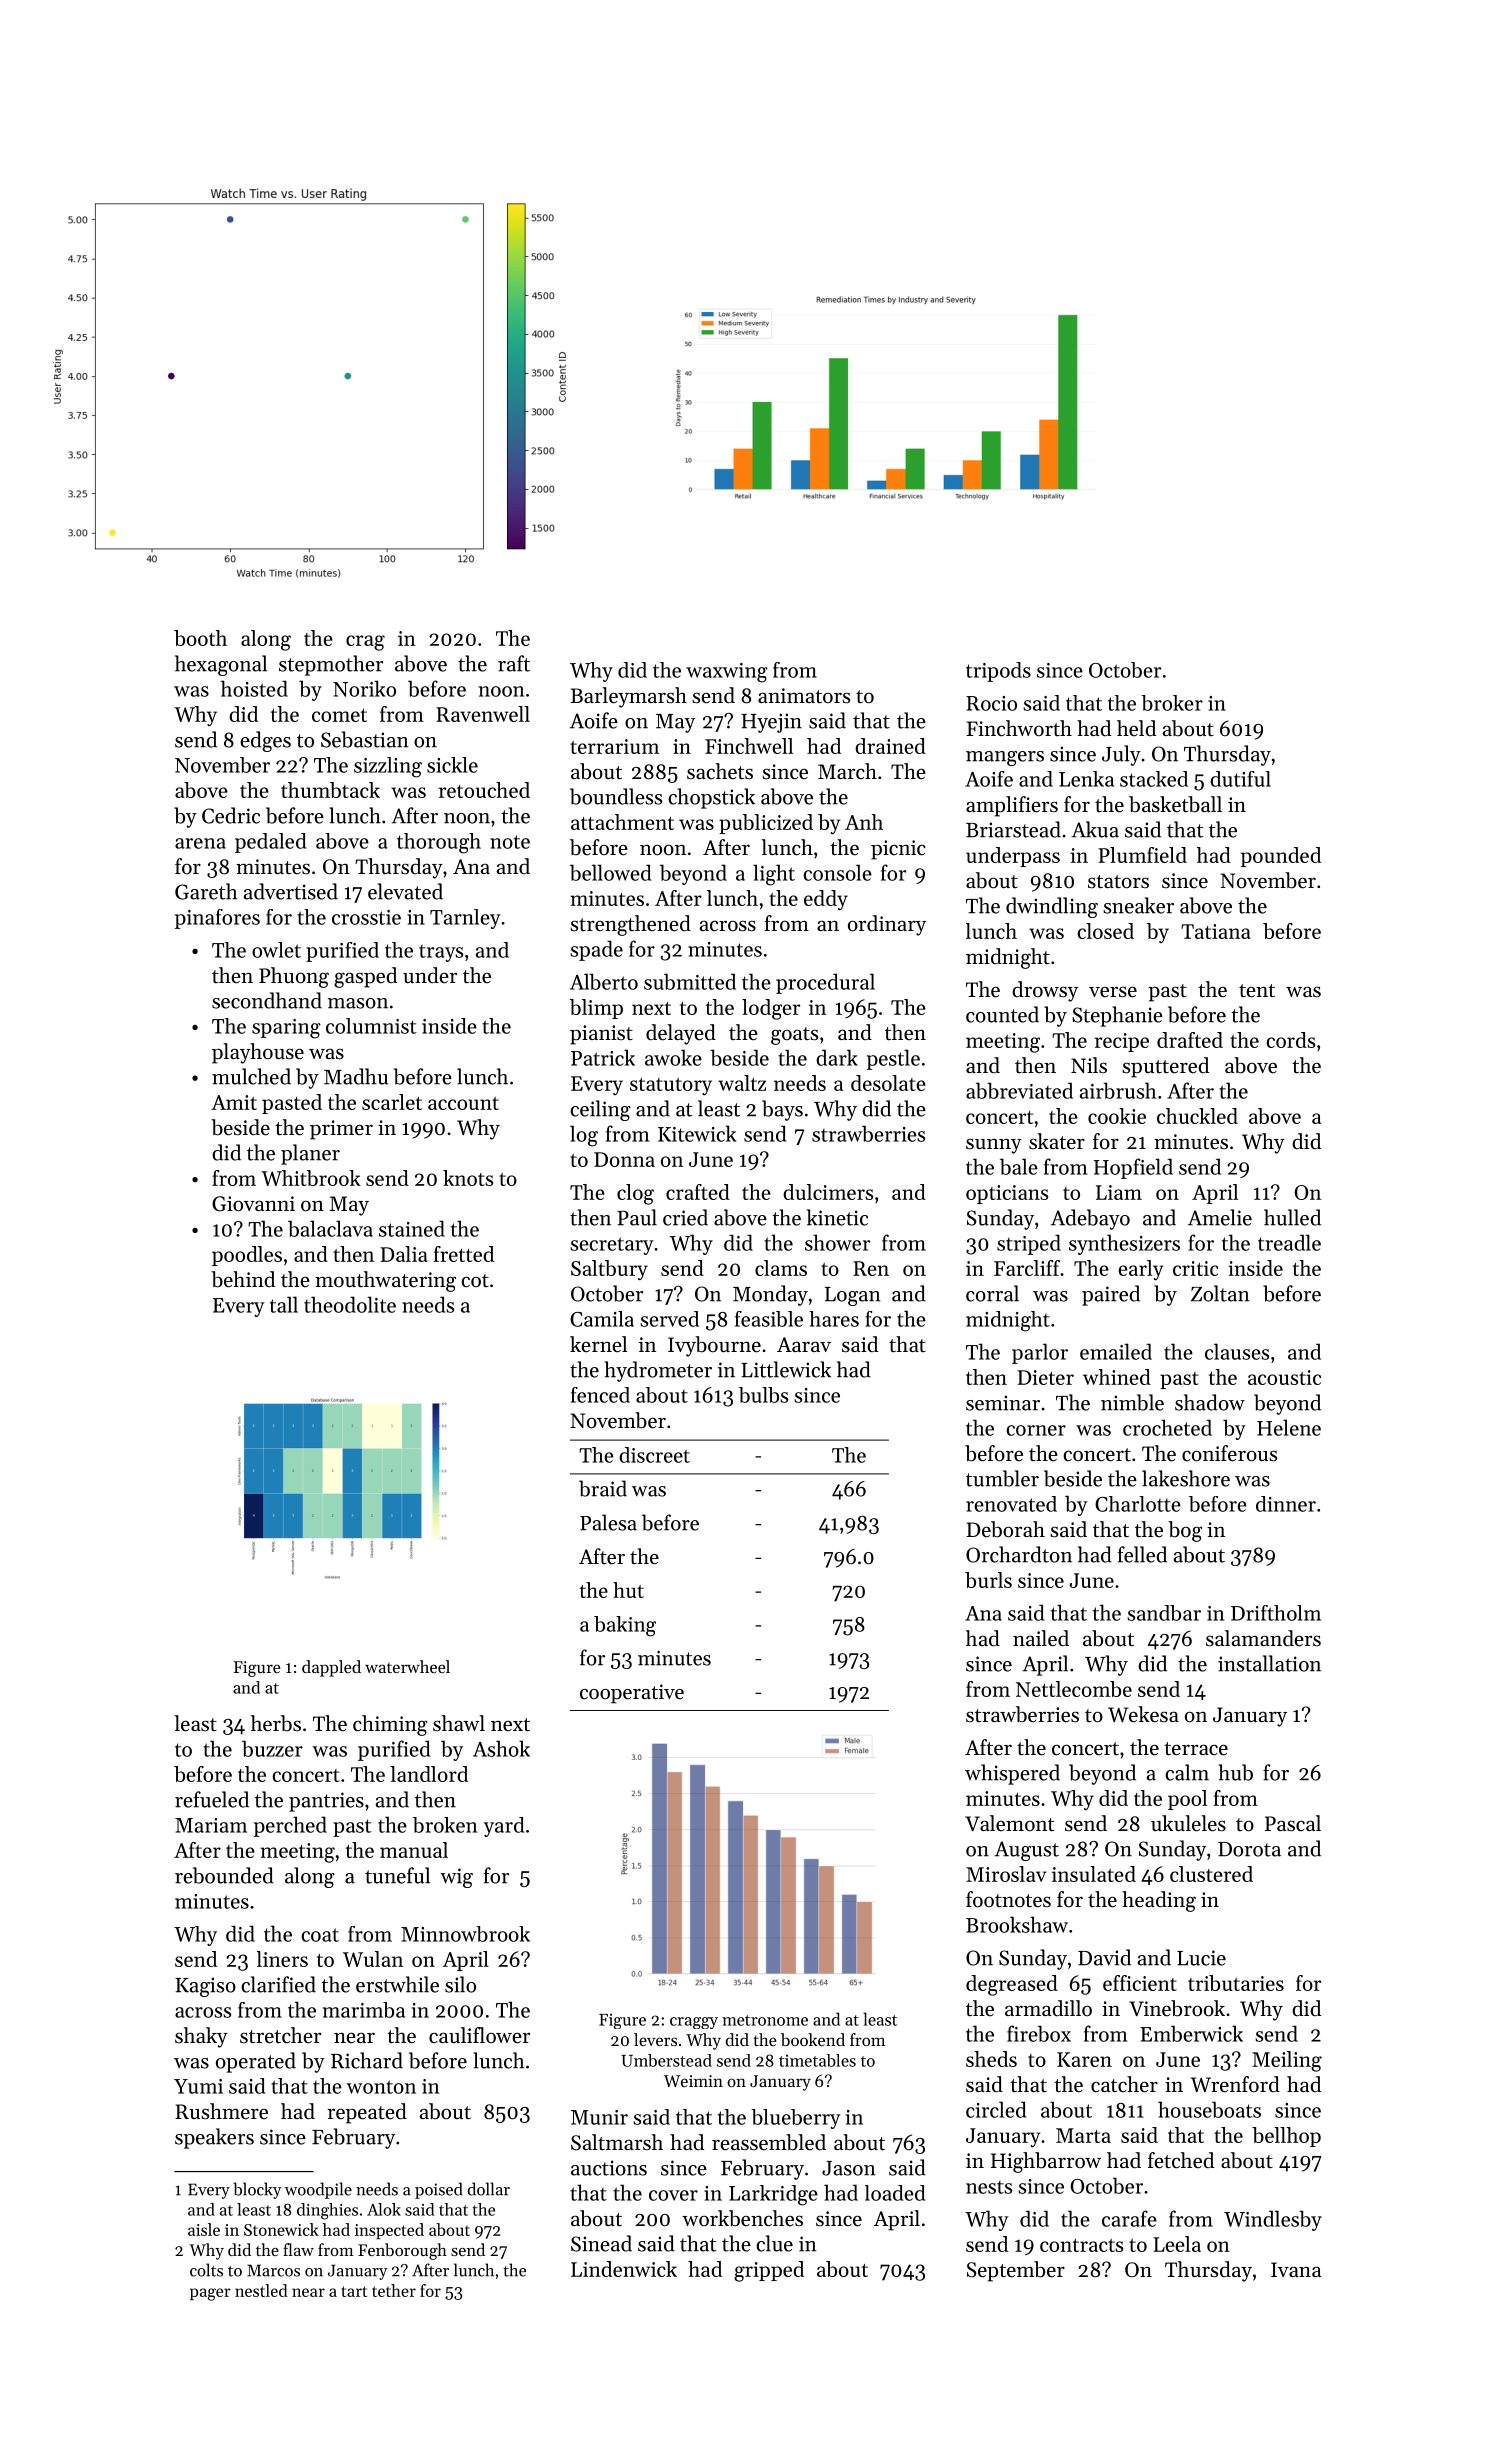 Image resolution: width=1496 pixels, height=2464 pixels. Describe the element at coordinates (769, 2271) in the screenshot. I see `gripped` at that location.
